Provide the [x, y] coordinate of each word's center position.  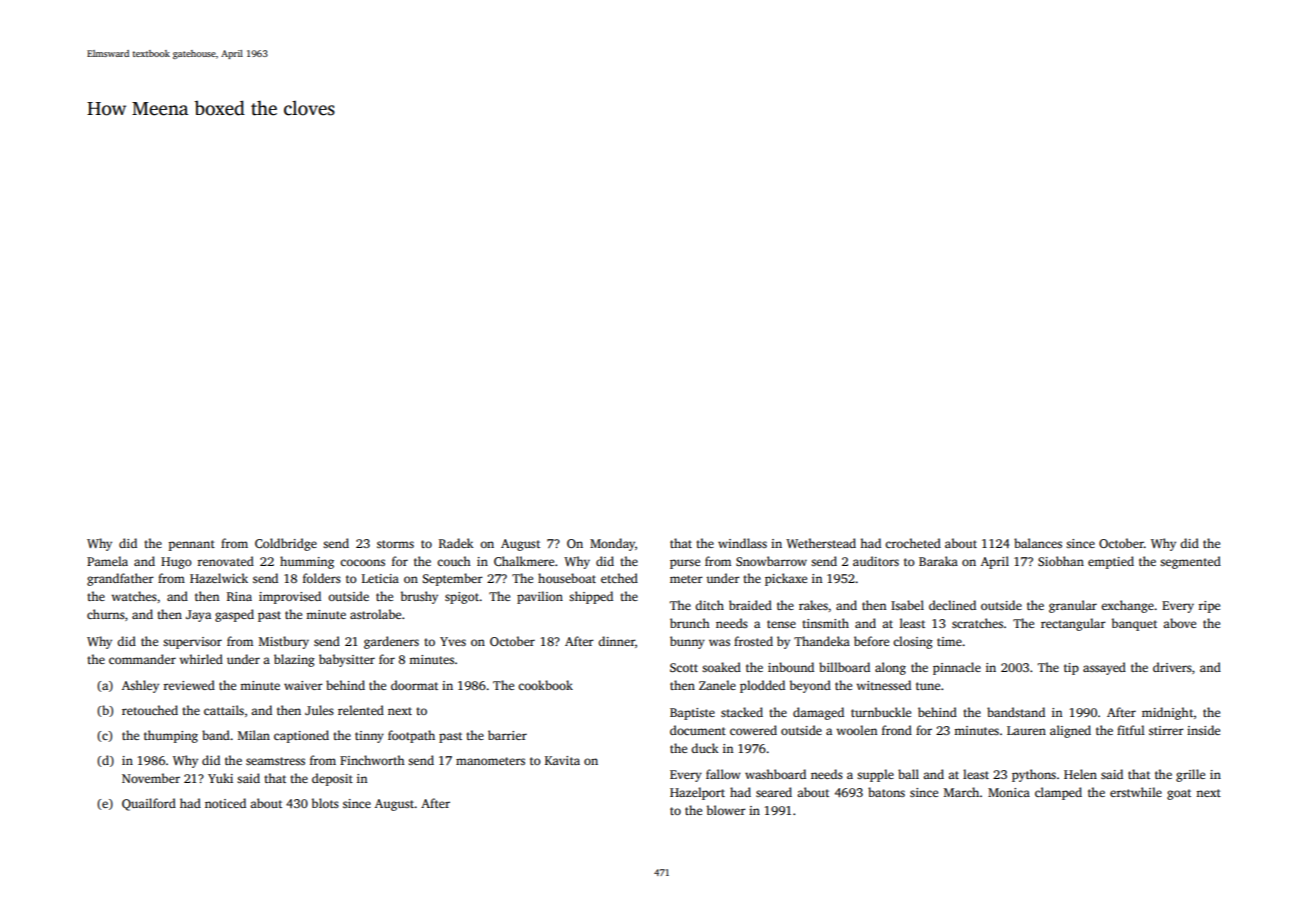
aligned [1070, 731]
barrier [507, 735]
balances [1038, 543]
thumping [171, 736]
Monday [612, 544]
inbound [791, 667]
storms [395, 544]
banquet [1134, 624]
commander [142, 659]
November [151, 778]
